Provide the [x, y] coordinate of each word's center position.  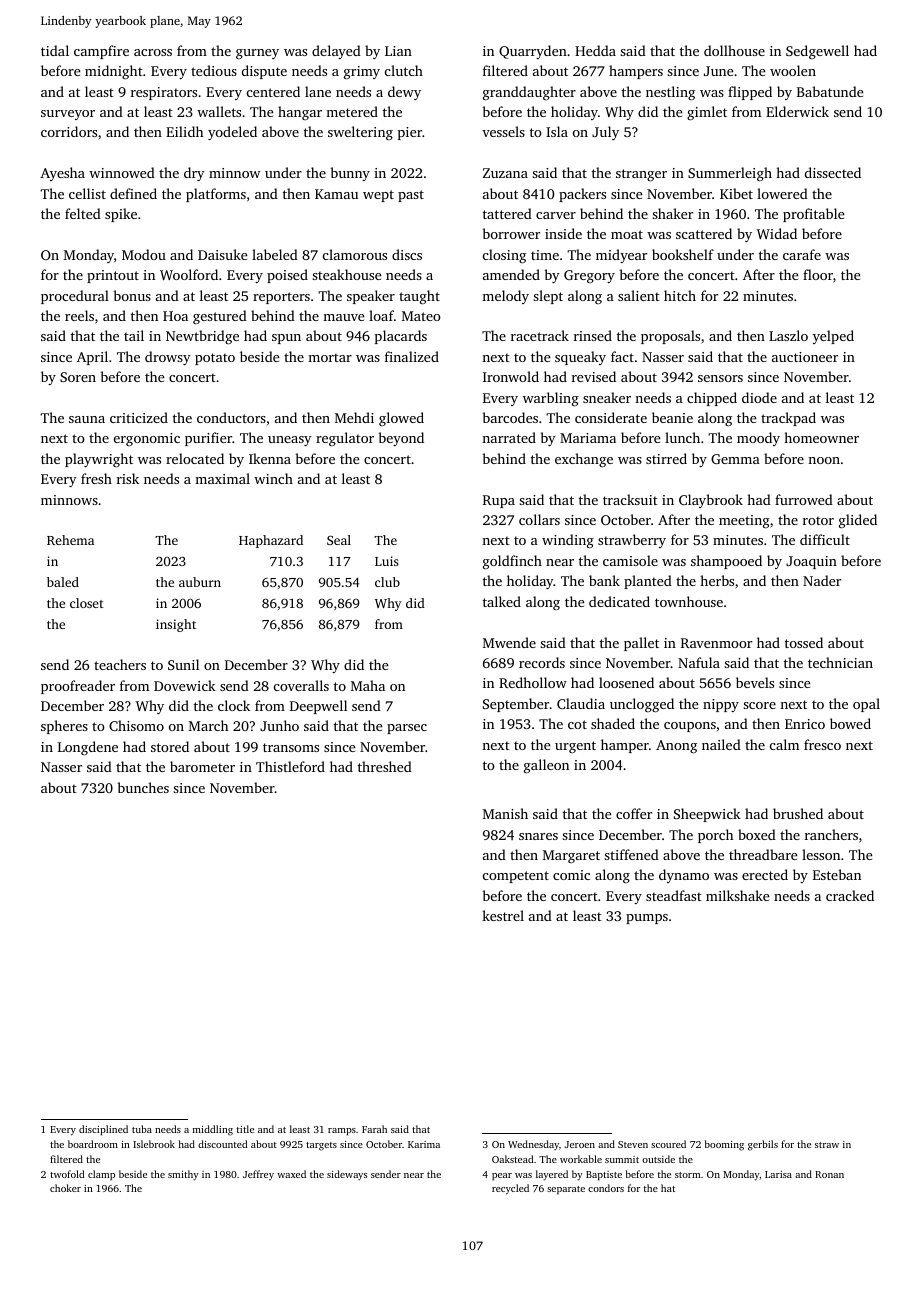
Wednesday [533, 1145]
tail [134, 335]
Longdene [88, 748]
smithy [183, 1175]
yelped [833, 337]
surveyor [68, 115]
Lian [398, 51]
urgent [575, 747]
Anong [676, 746]
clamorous [355, 254]
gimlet [707, 113]
